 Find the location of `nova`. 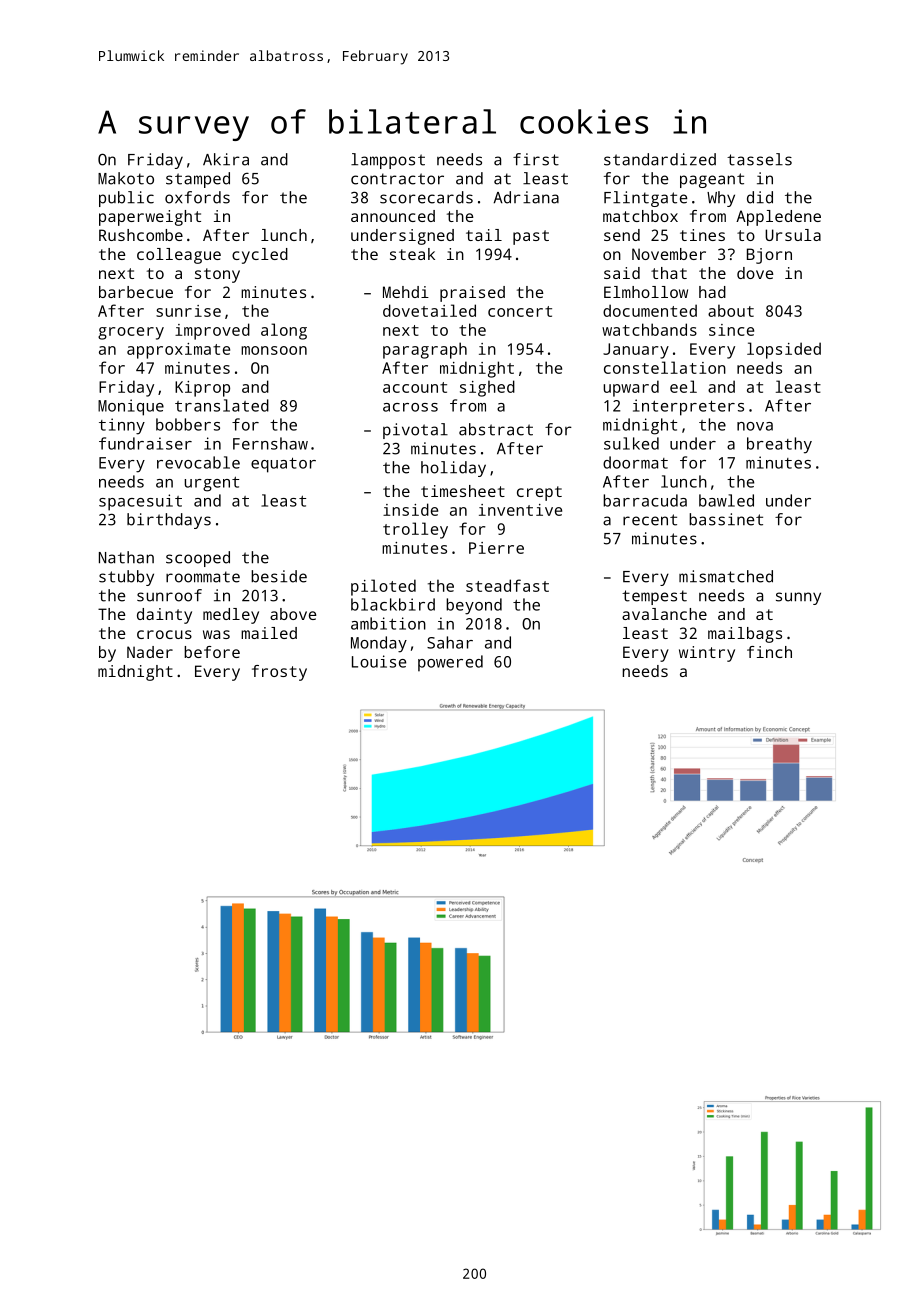

nova is located at coordinates (755, 426).
